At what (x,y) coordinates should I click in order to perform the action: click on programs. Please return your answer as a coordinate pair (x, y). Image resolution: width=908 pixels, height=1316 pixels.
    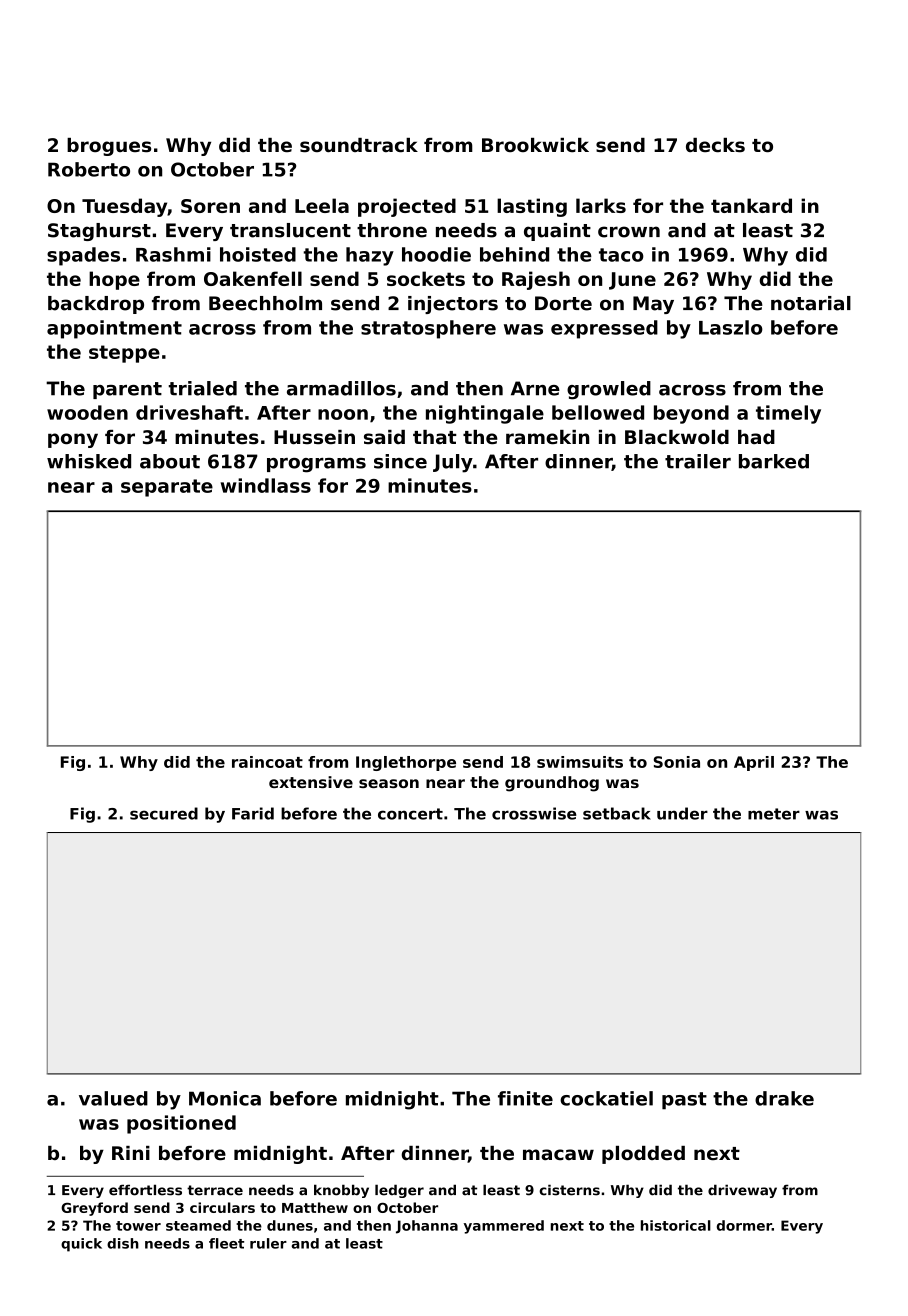
    Looking at the image, I should click on (316, 465).
